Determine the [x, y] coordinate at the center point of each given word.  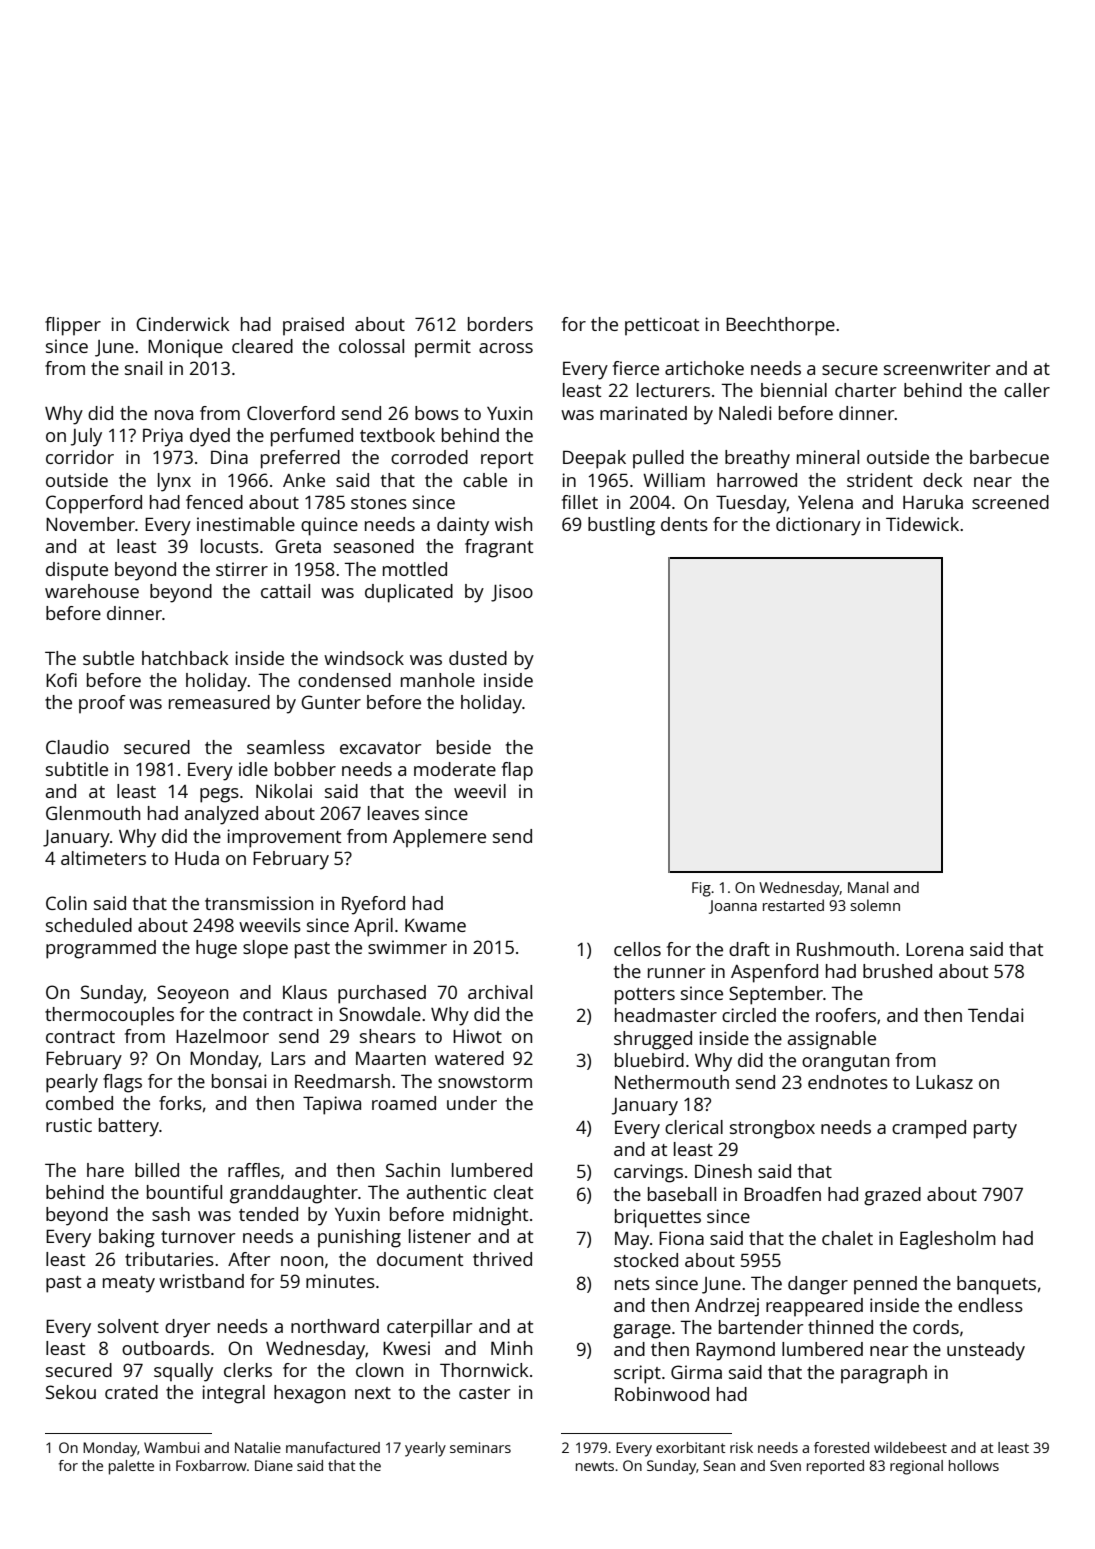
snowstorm [485, 1082]
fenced [214, 502]
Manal [868, 887]
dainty [463, 526]
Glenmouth [93, 813]
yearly [425, 1449]
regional [916, 1467]
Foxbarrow [211, 1465]
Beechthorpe [780, 326]
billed [157, 1170]
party [995, 1130]
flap [517, 771]
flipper [73, 326]
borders [500, 324]
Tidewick [922, 524]
